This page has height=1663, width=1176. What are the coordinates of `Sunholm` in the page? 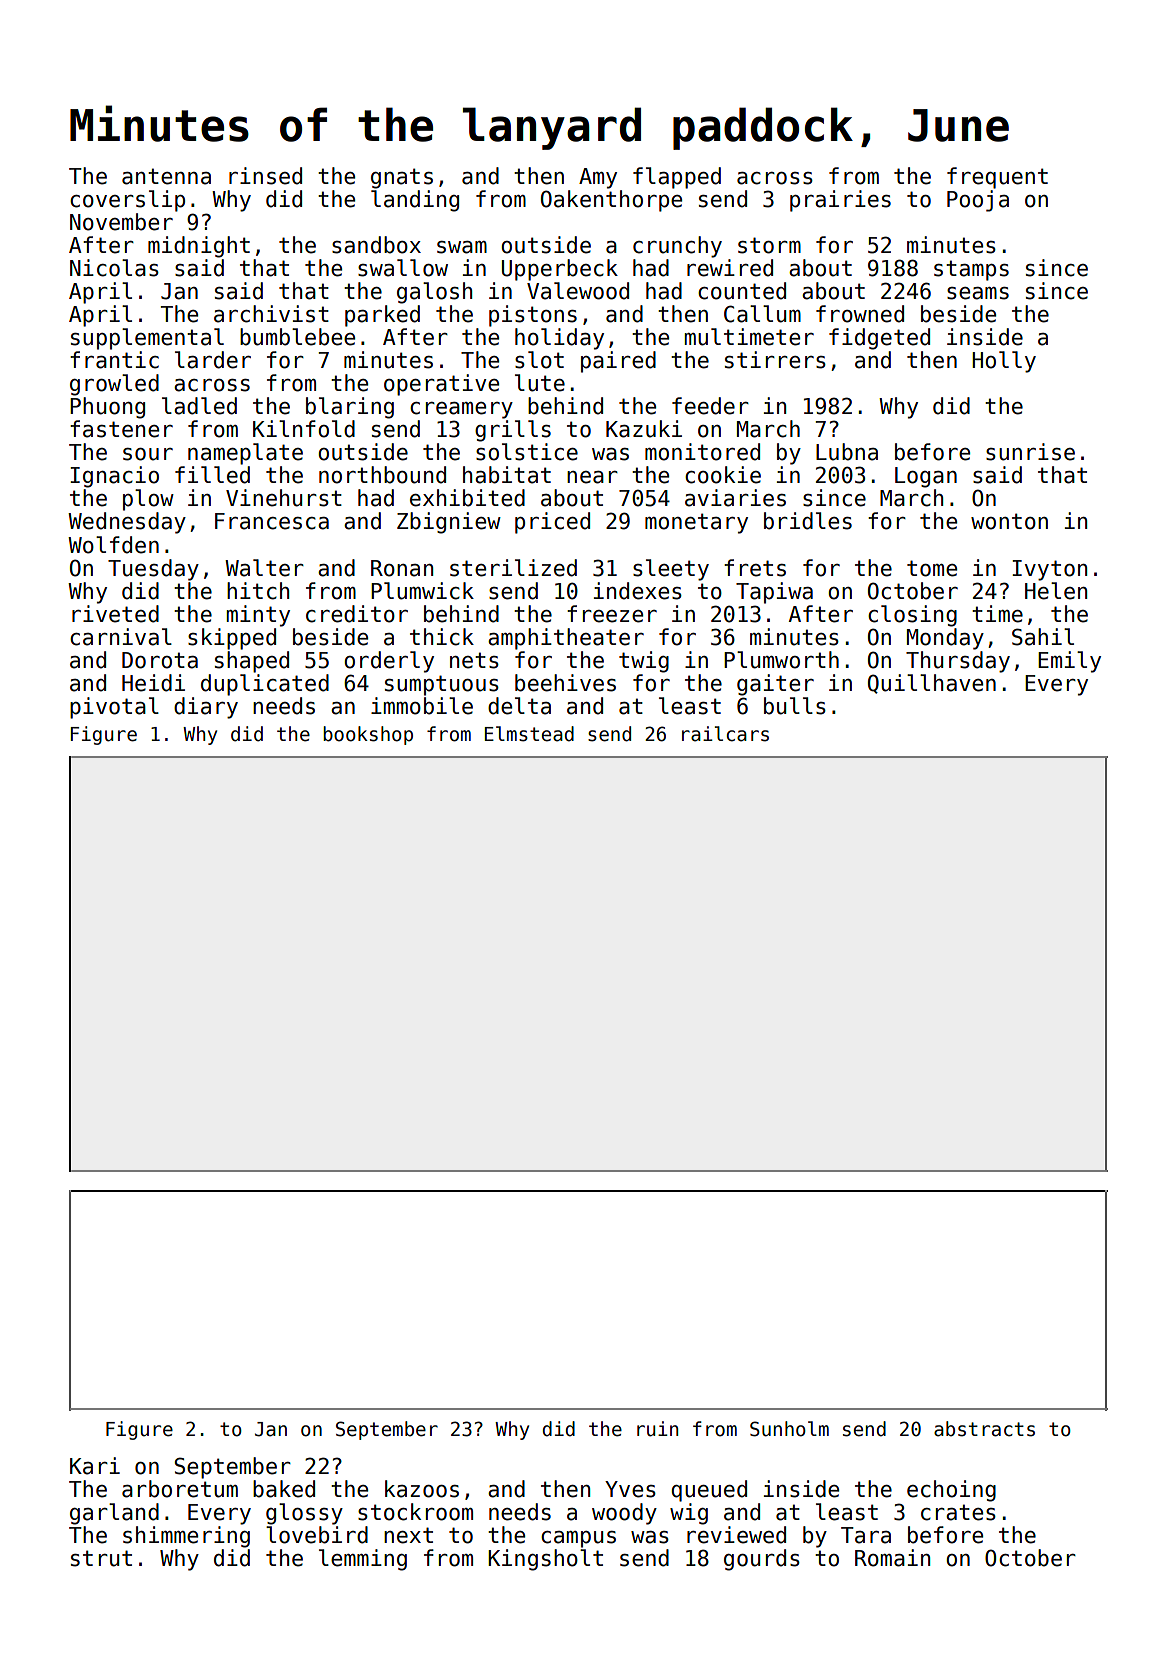 It's located at (789, 1429).
